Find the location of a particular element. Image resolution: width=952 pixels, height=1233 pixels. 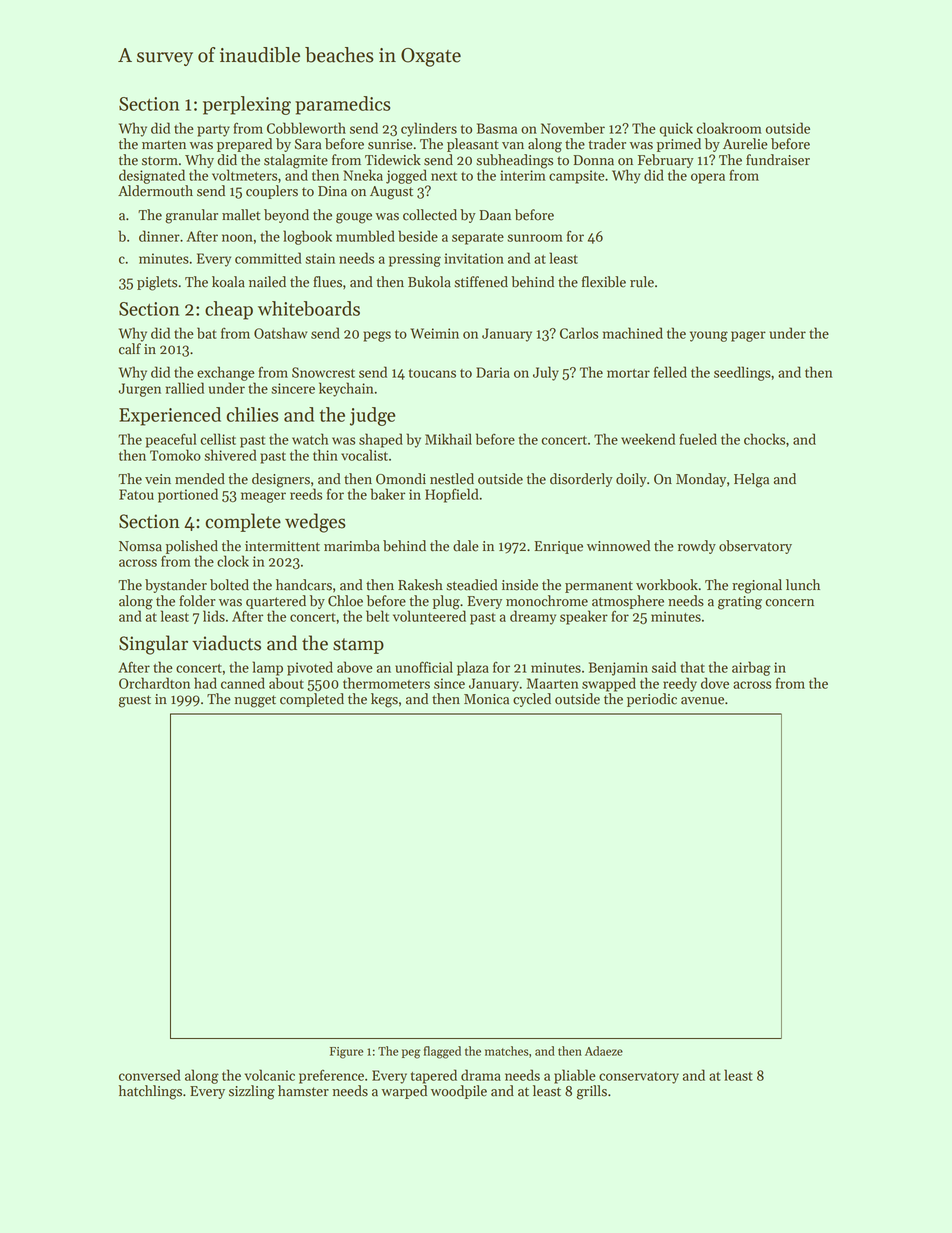

cloakroom is located at coordinates (729, 128).
